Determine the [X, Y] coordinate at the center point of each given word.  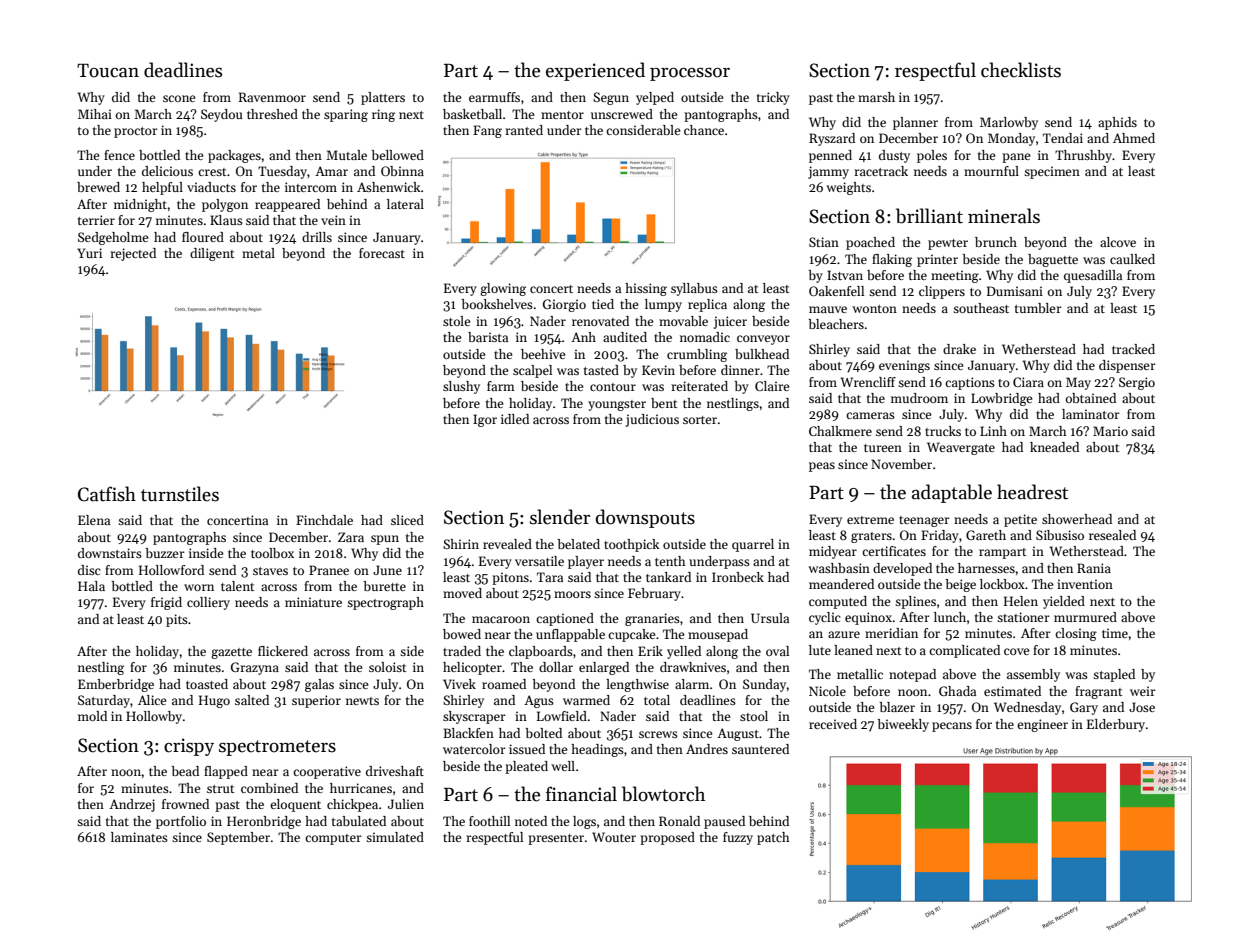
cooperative [327, 772]
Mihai [95, 114]
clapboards [541, 652]
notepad [912, 675]
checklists [1021, 70]
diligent [212, 254]
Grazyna [255, 668]
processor [690, 74]
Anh [583, 337]
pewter [948, 244]
